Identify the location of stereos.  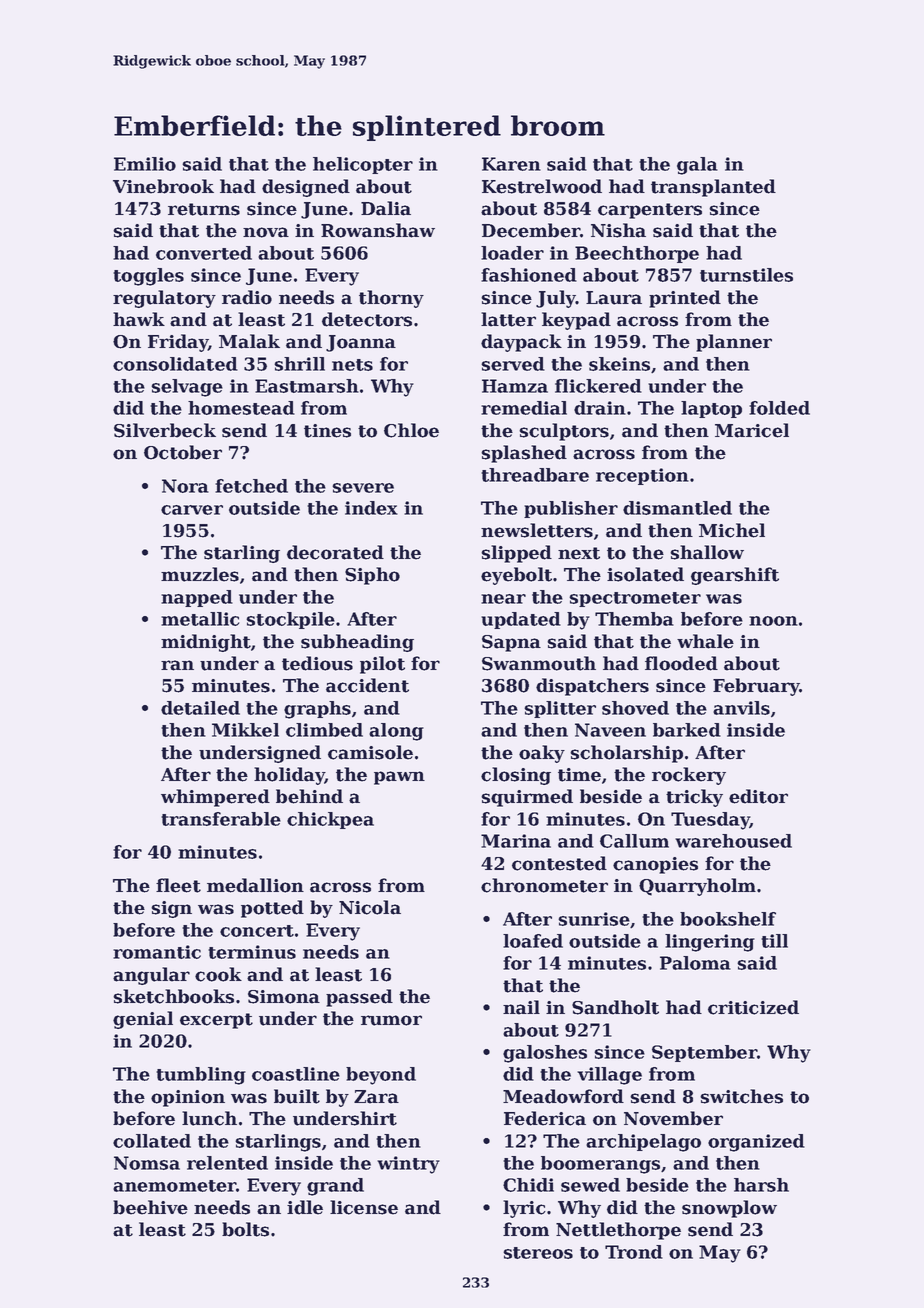
(538, 1253).
